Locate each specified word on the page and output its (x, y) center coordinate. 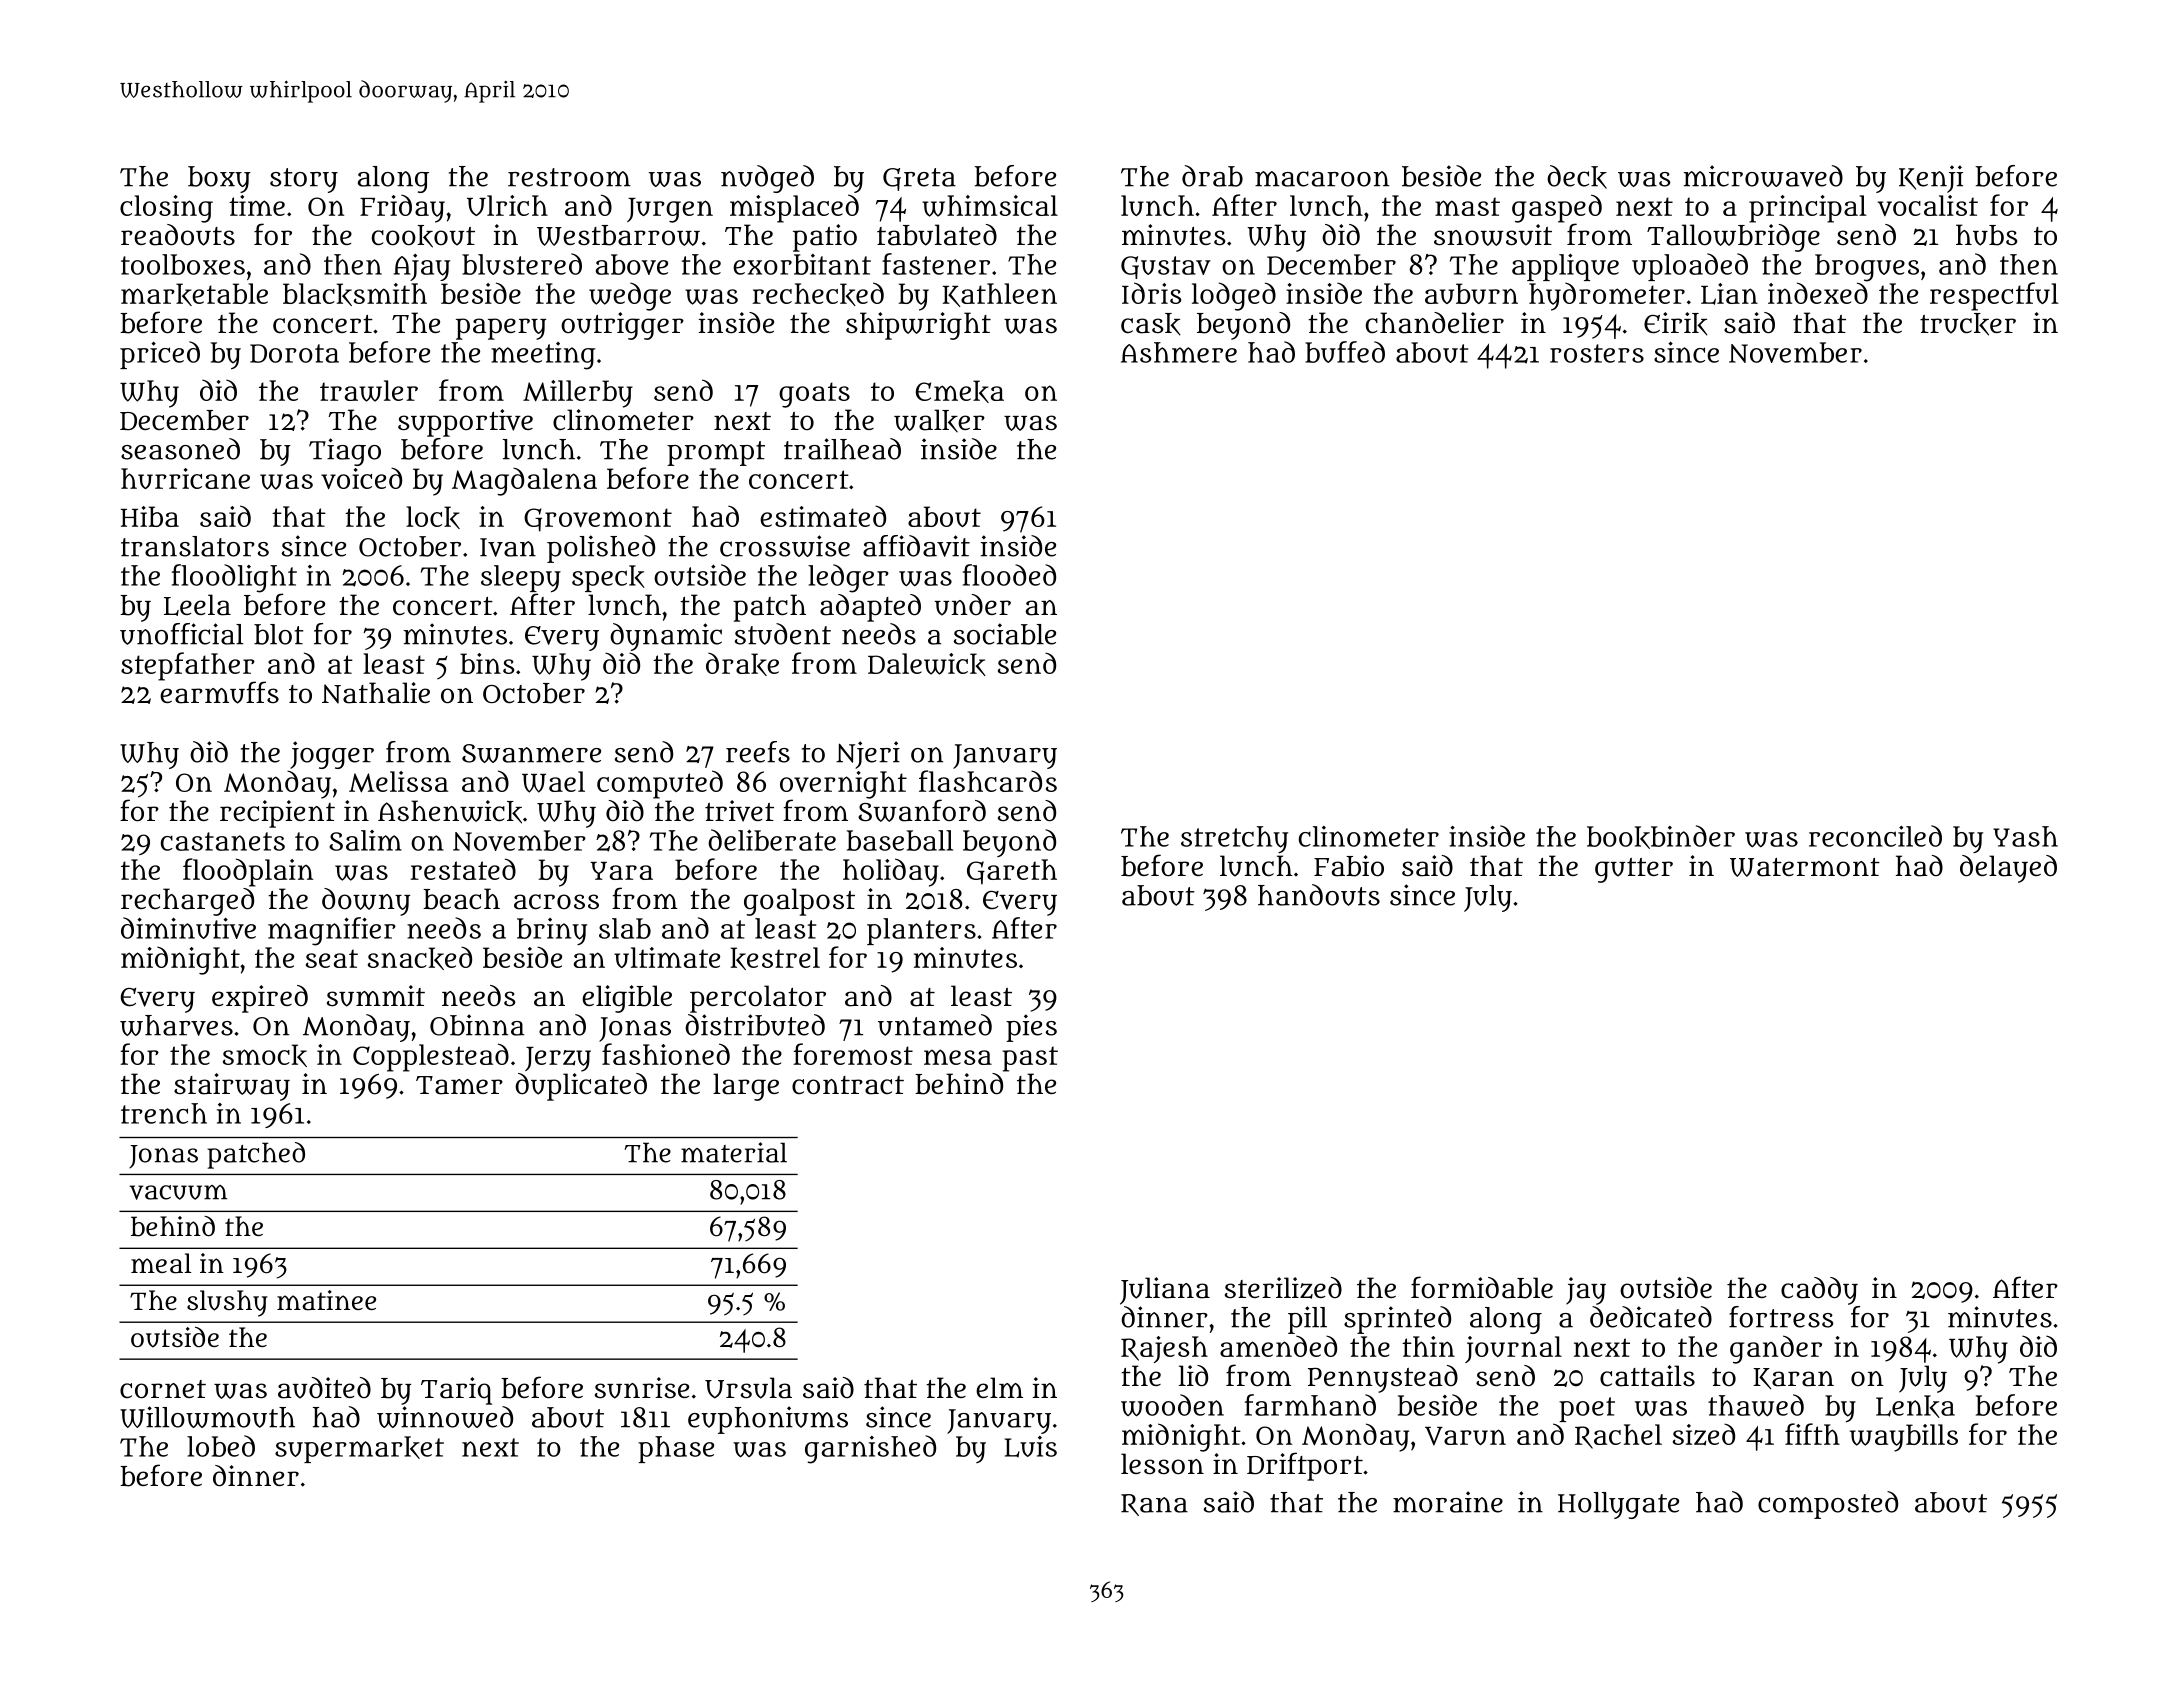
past (1030, 1059)
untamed (935, 1025)
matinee (326, 1300)
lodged (1234, 296)
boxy (219, 179)
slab (625, 928)
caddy (1819, 1291)
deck (1577, 177)
